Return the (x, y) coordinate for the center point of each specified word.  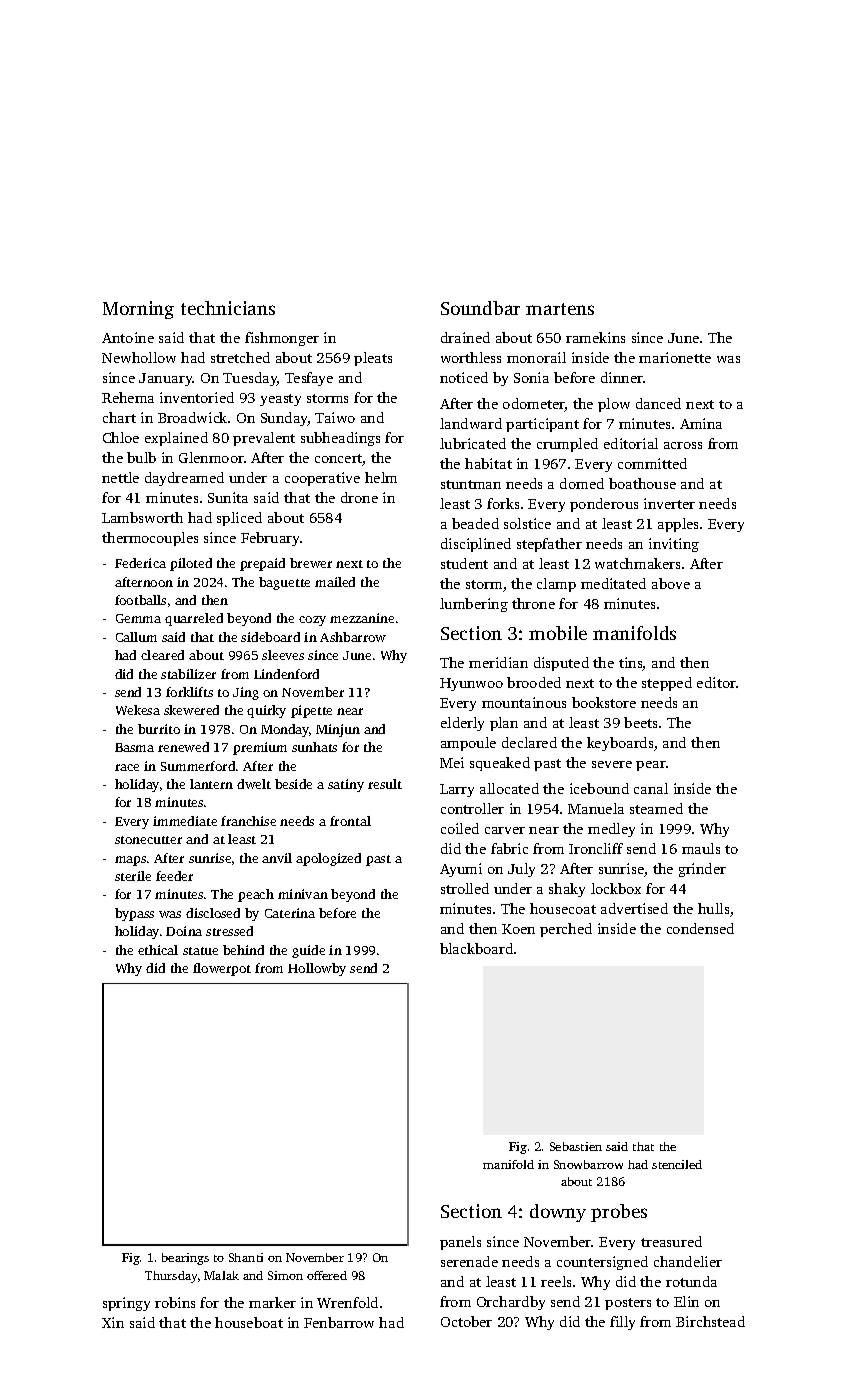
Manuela (596, 808)
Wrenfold (347, 1302)
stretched (240, 357)
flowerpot (222, 969)
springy (126, 1304)
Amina (701, 423)
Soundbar (480, 308)
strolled (465, 888)
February (270, 539)
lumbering (474, 605)
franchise (248, 821)
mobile (558, 633)
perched (566, 930)
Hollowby (317, 969)
